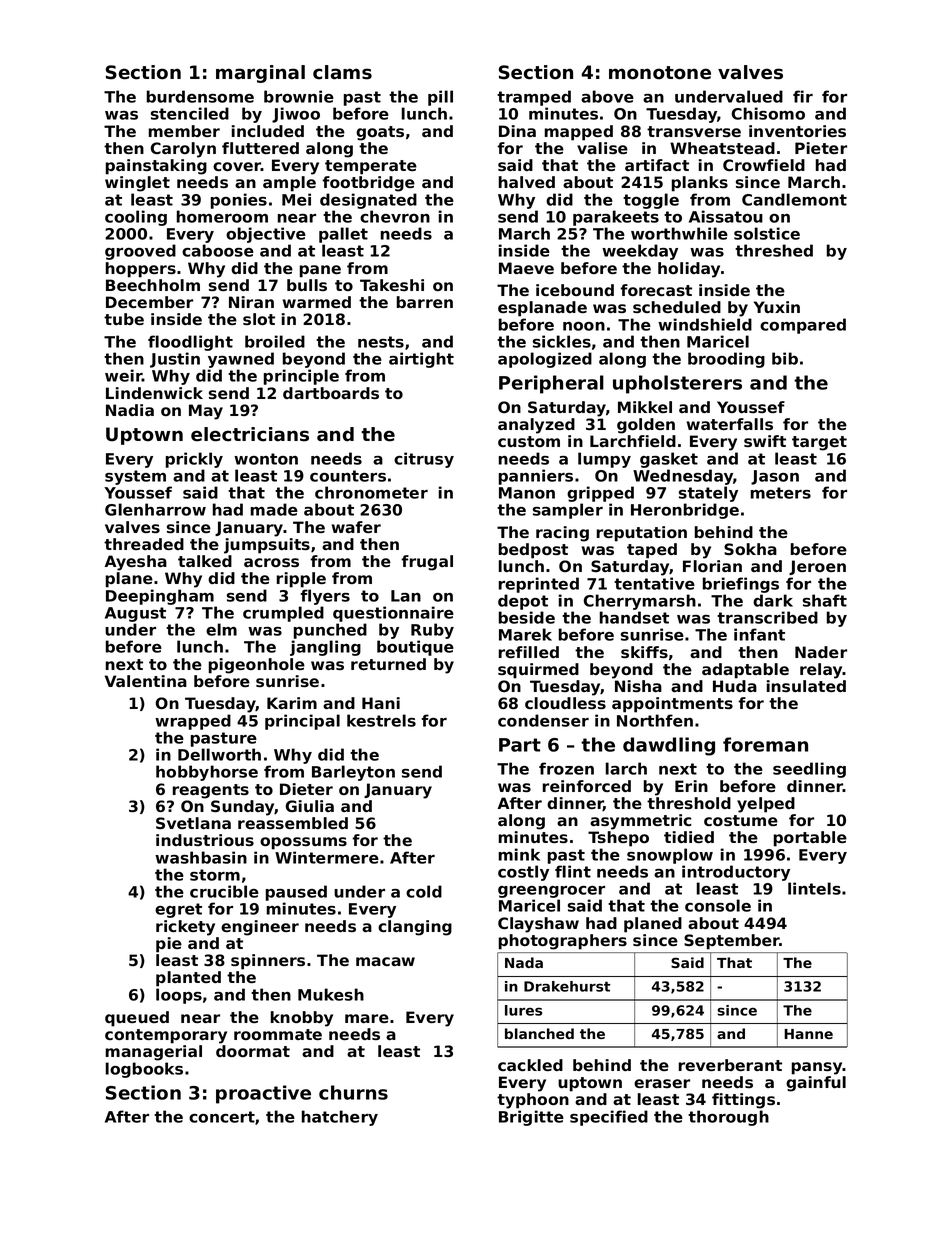 The width and height of the screenshot is (952, 1233). What do you see at coordinates (260, 74) in the screenshot?
I see `marginal` at bounding box center [260, 74].
